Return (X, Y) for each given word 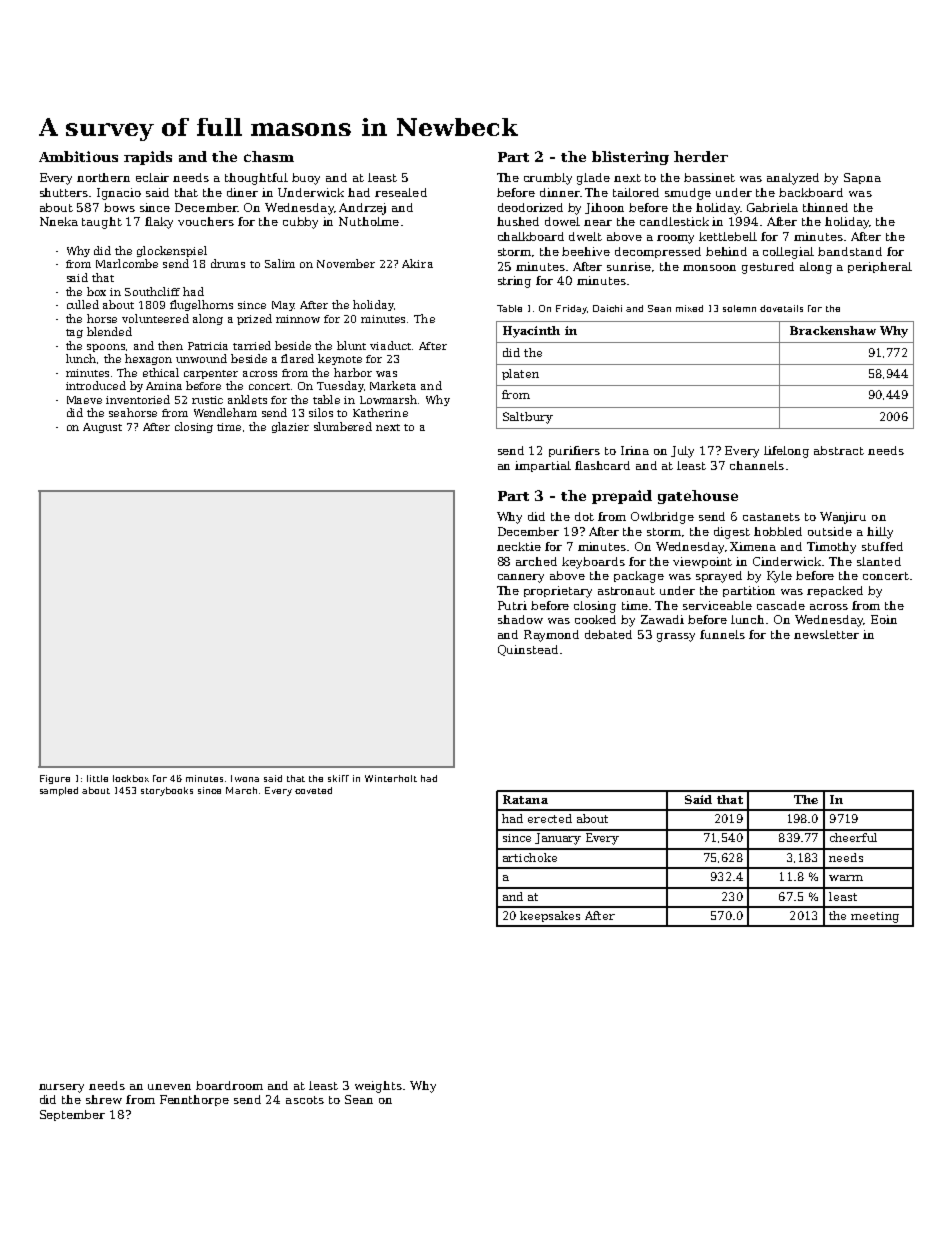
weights (378, 1087)
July (682, 452)
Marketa (393, 385)
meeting (875, 917)
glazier (290, 427)
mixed (689, 308)
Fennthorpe (194, 1100)
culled (83, 304)
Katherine (380, 412)
